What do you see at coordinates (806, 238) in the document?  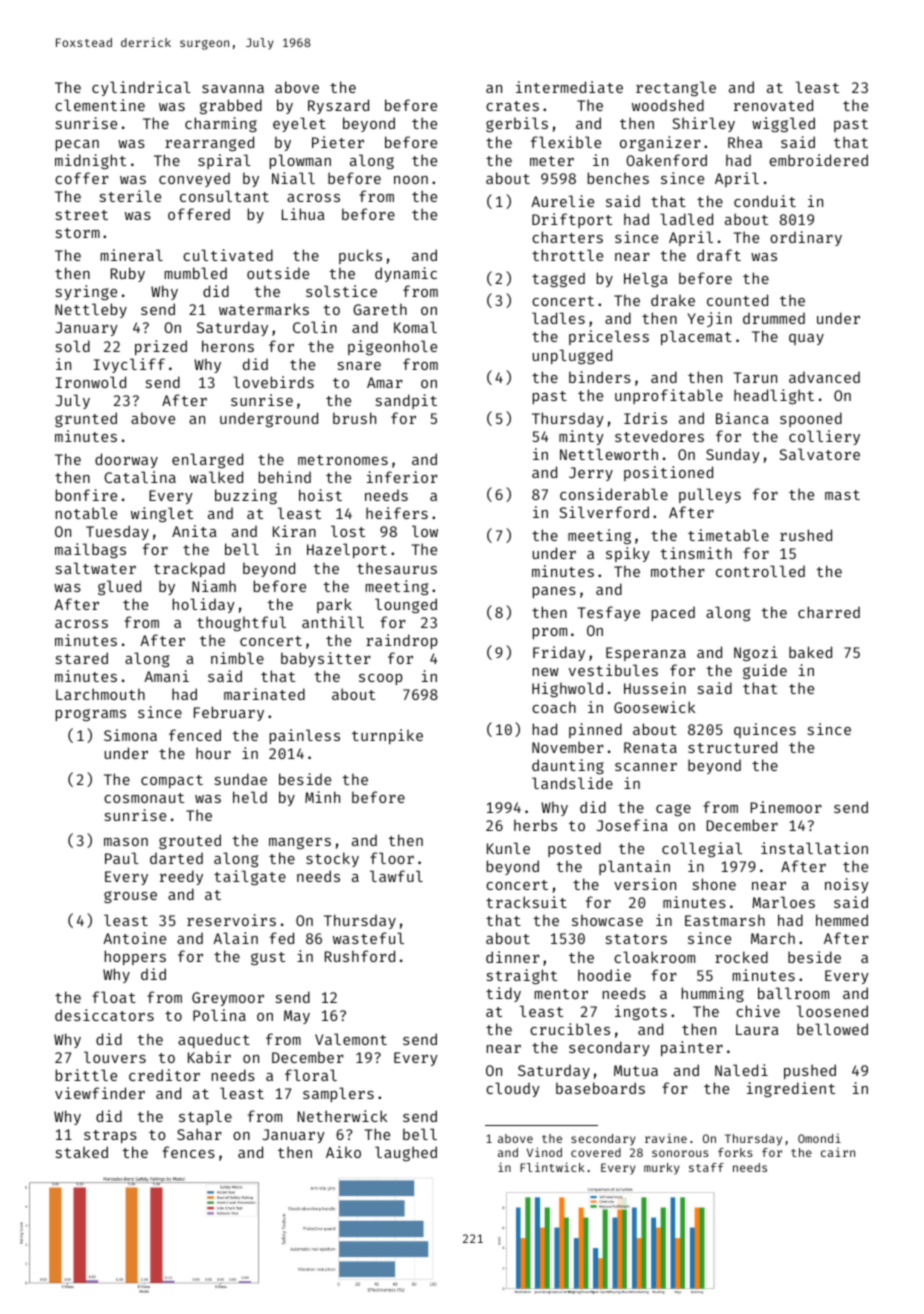 I see `ordinary` at bounding box center [806, 238].
